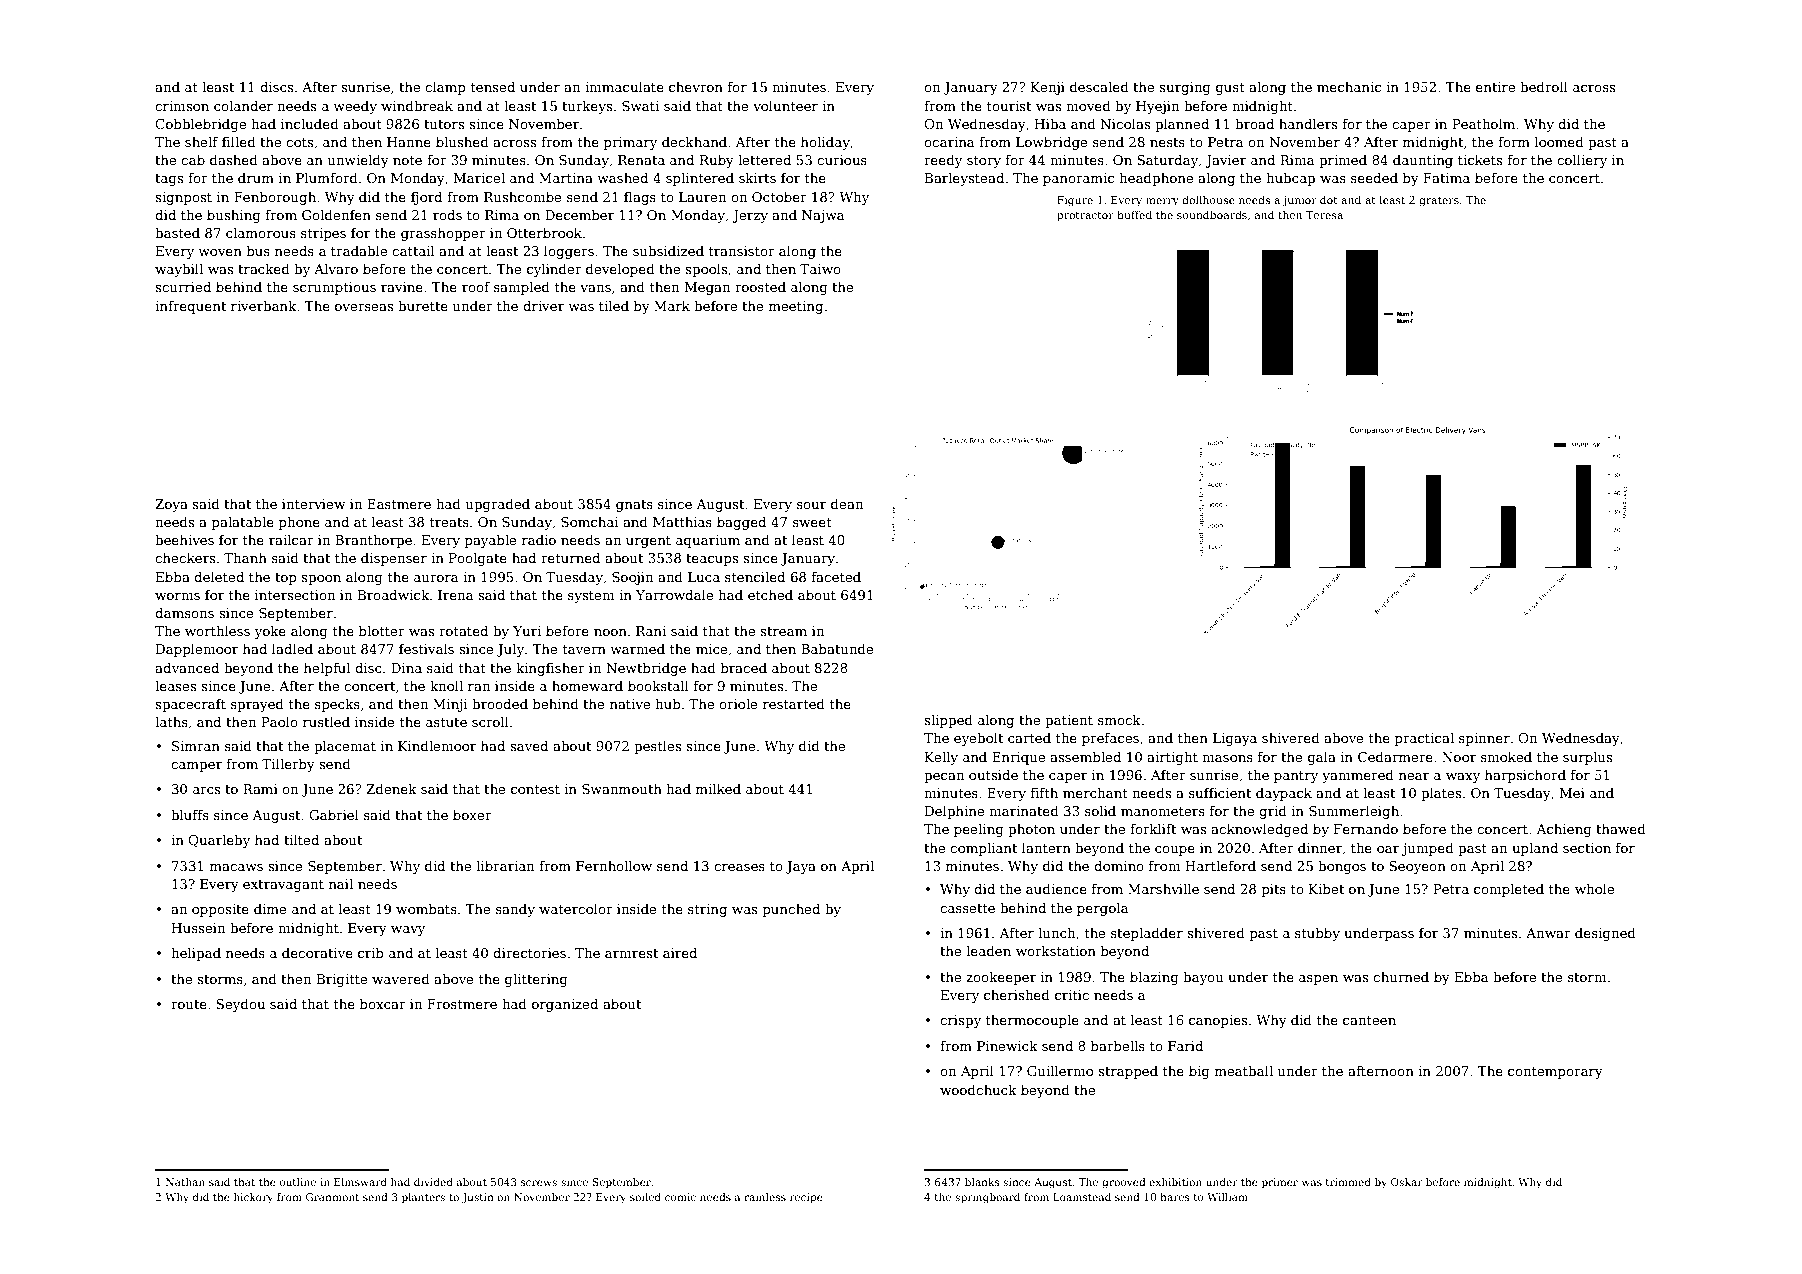 This screenshot has width=1802, height=1274. Describe the element at coordinates (794, 703) in the screenshot. I see `restarted` at that location.
